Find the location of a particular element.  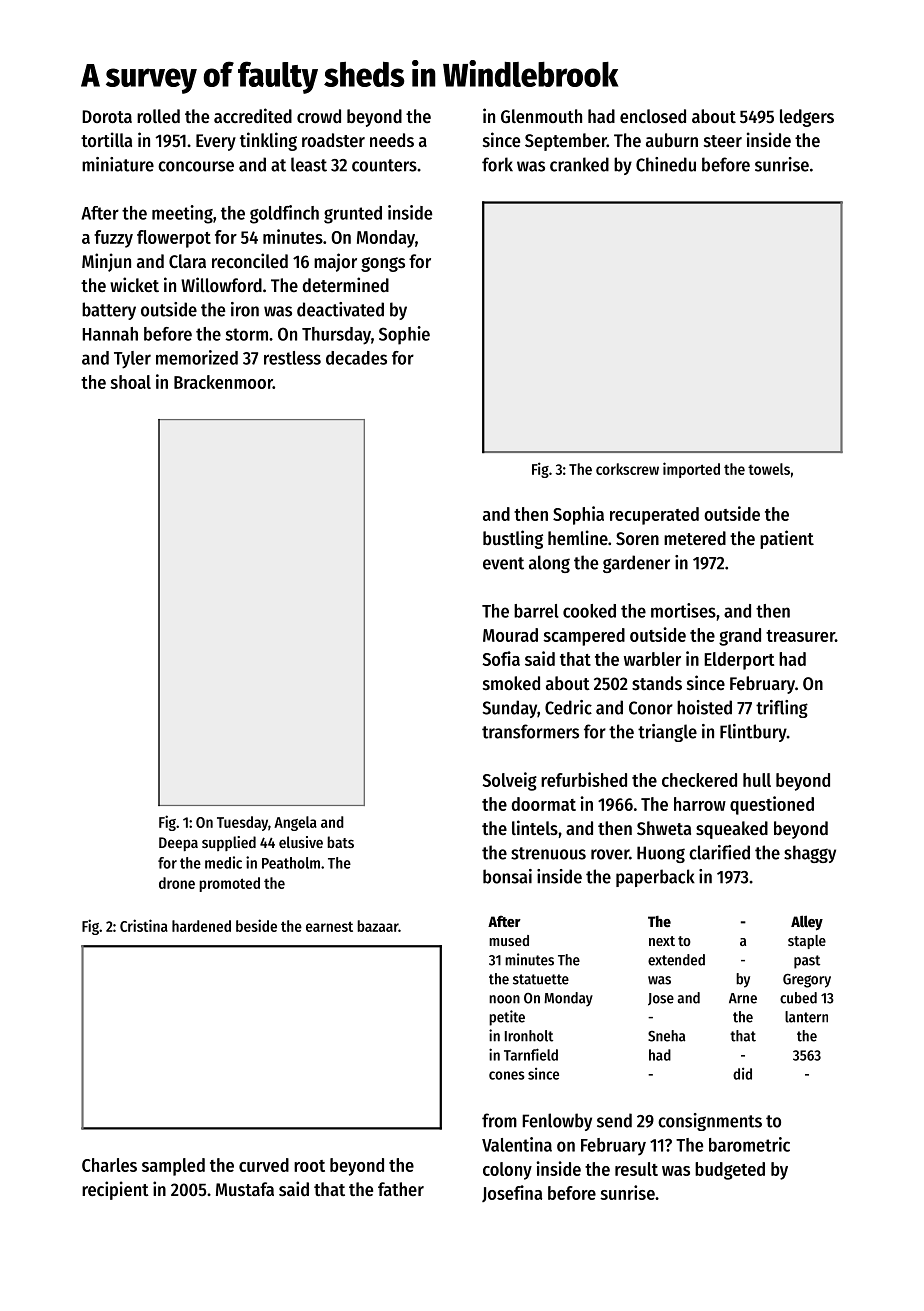

Tuesday is located at coordinates (242, 823).
